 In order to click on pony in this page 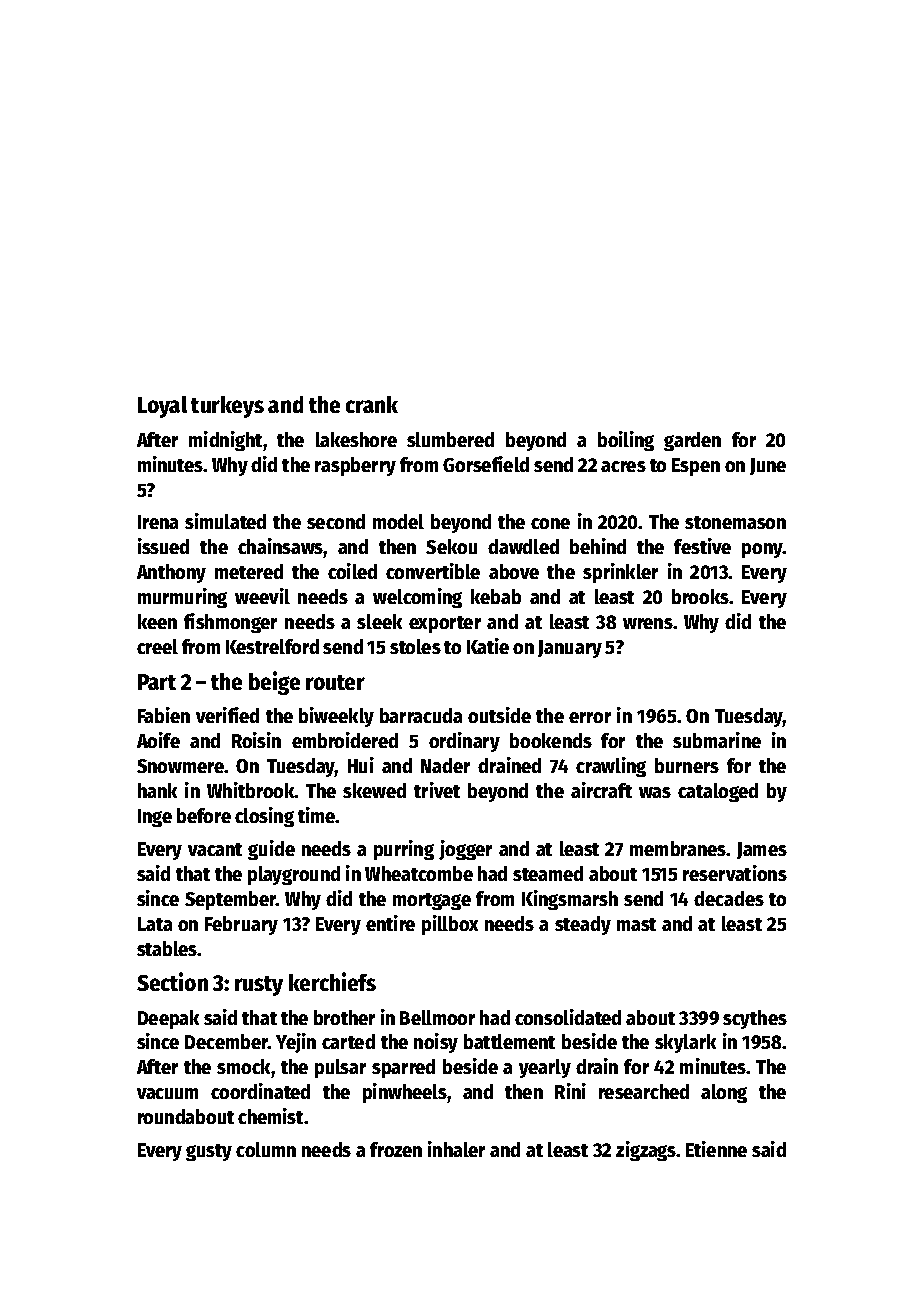, I will do `click(762, 550)`.
